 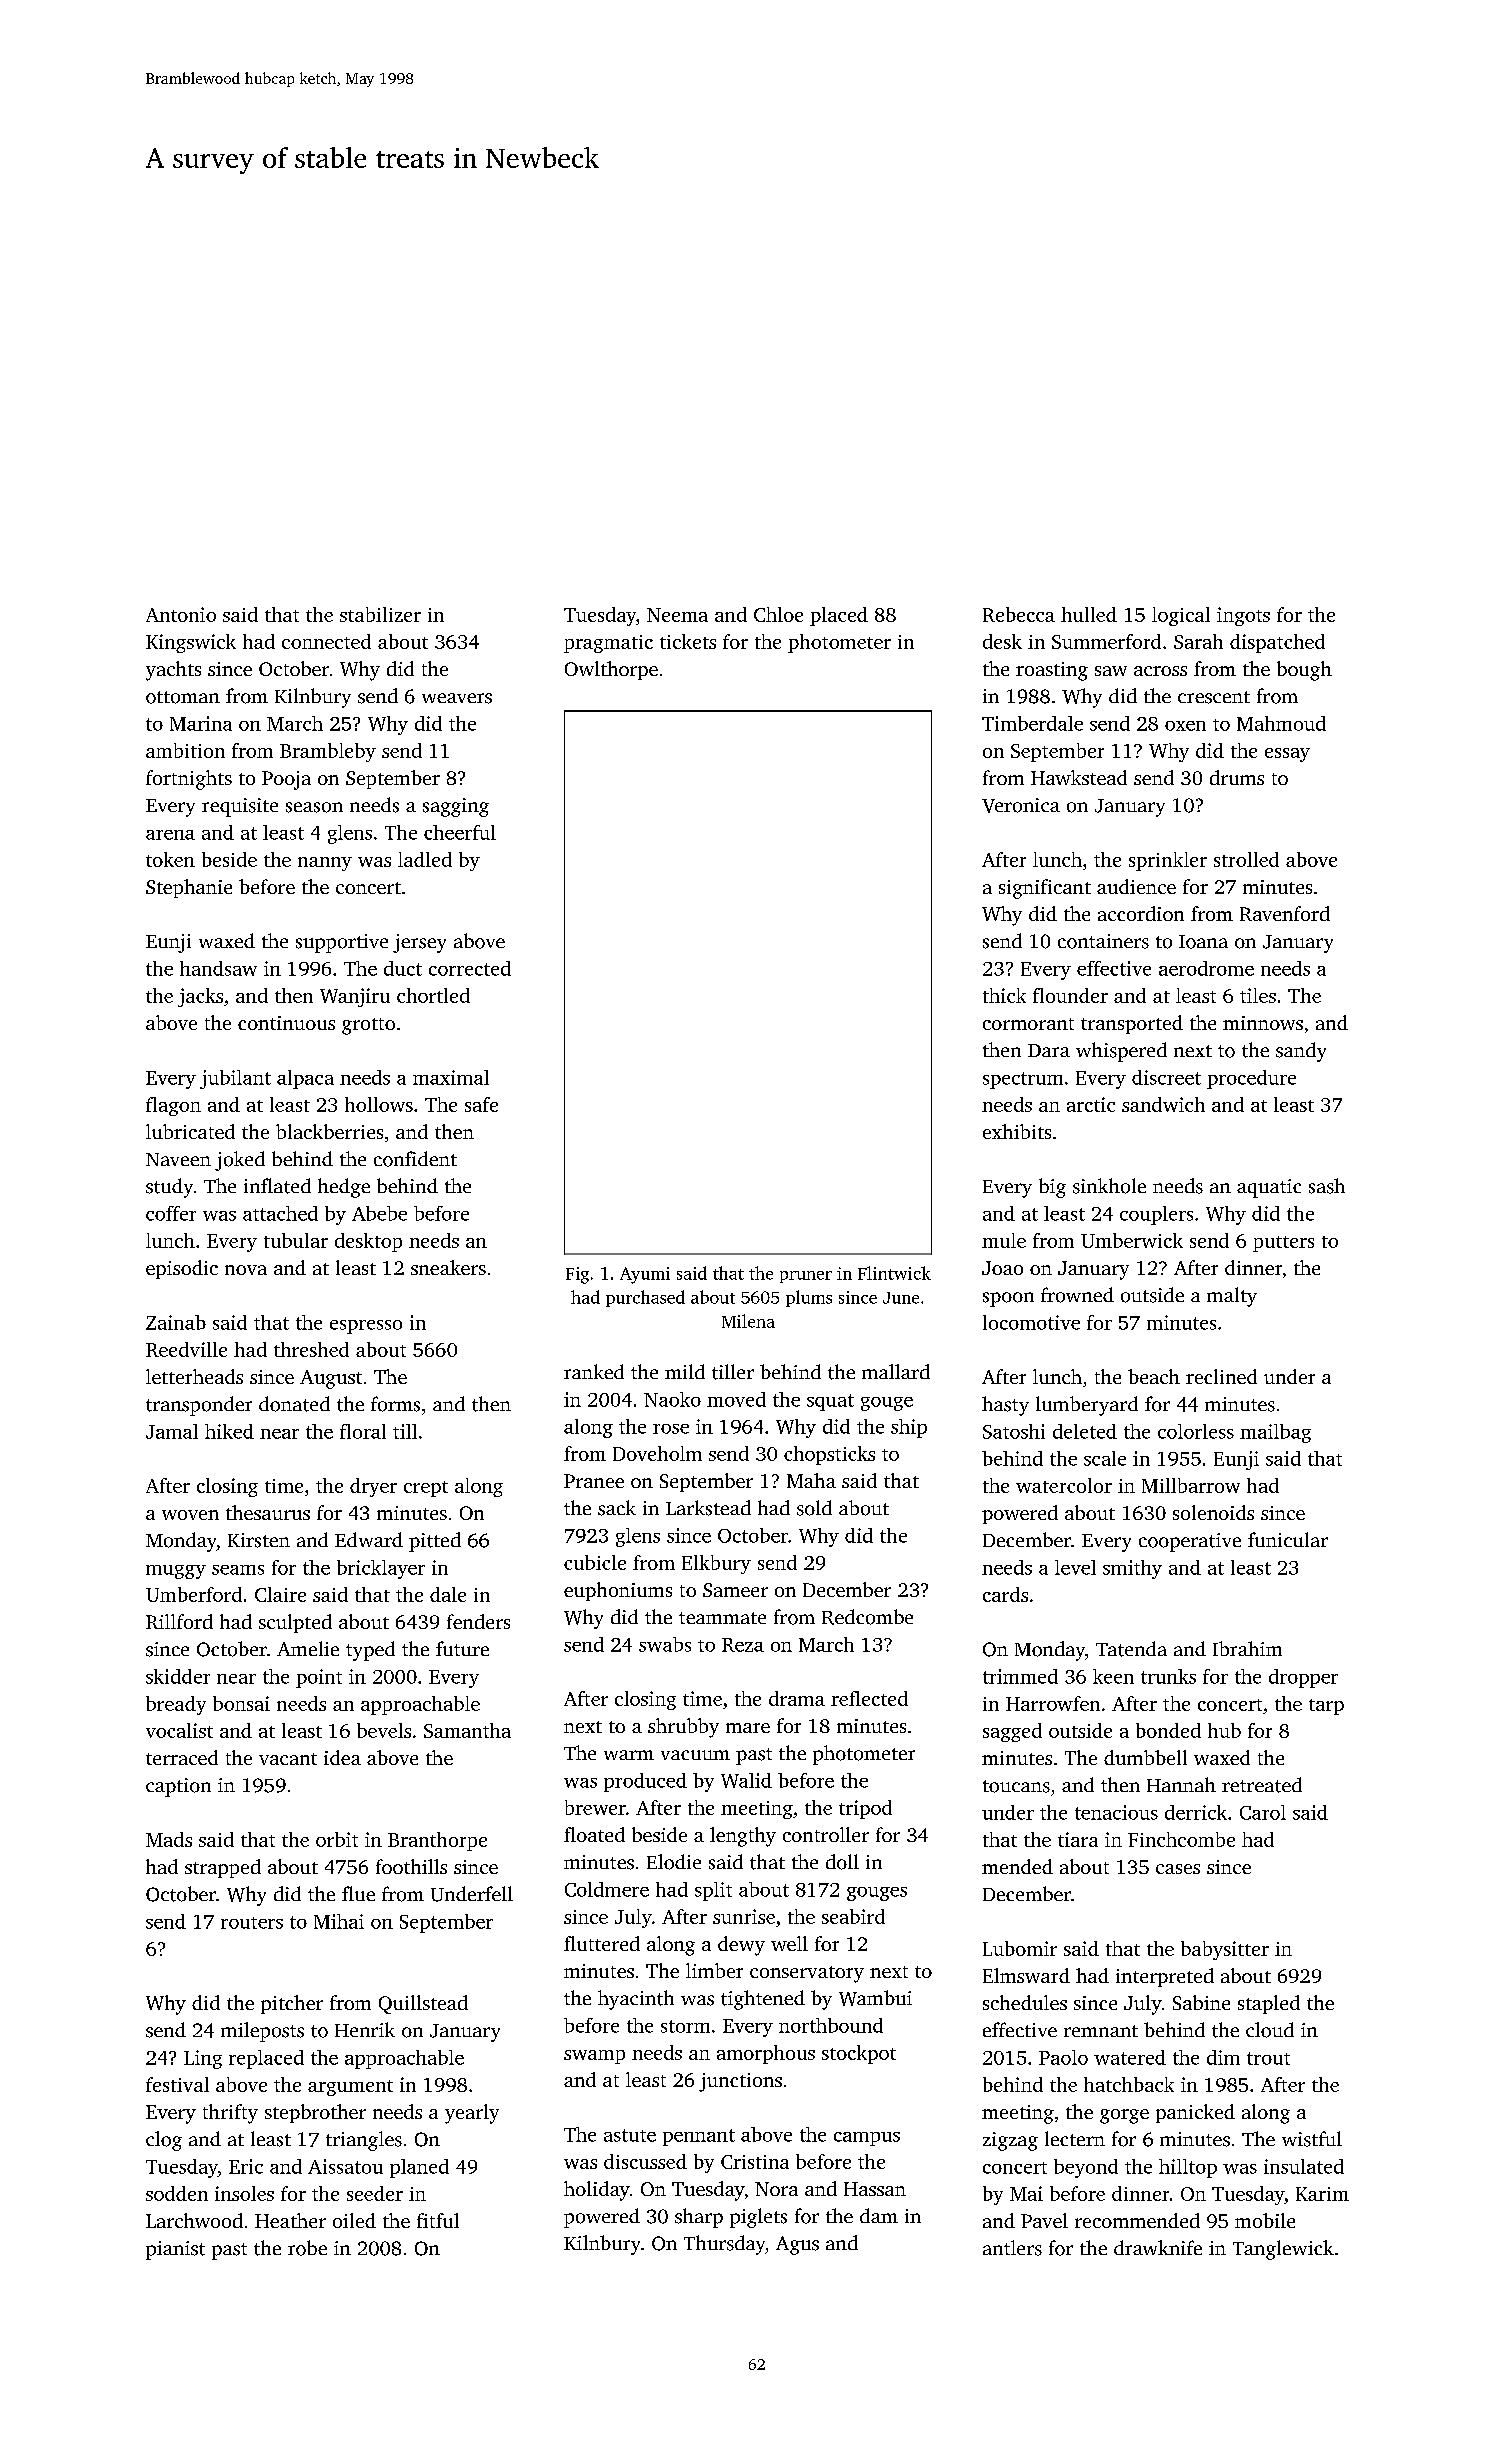 I want to click on hulled, so click(x=1089, y=614).
